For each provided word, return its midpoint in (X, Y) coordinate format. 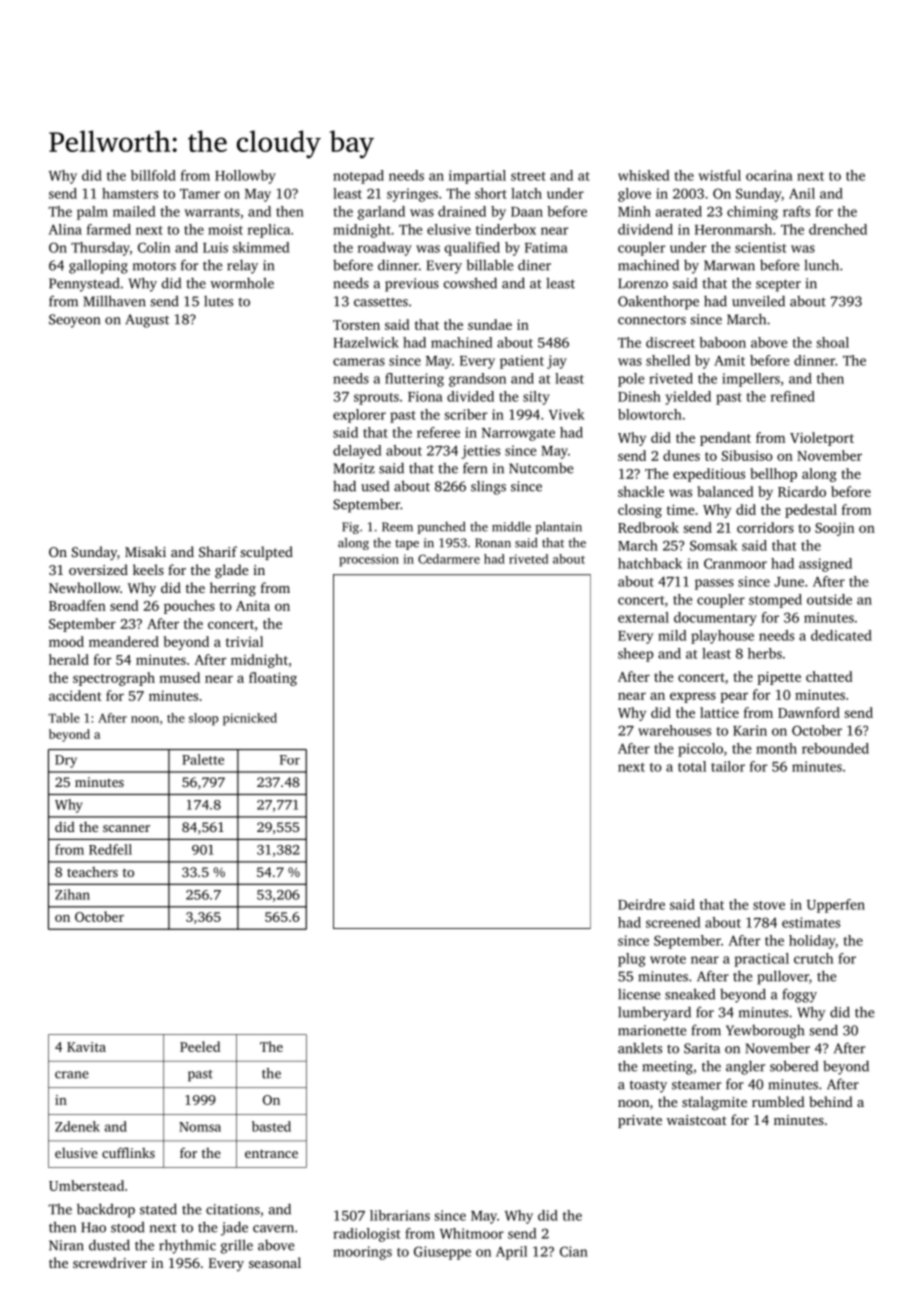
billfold (153, 175)
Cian (574, 1251)
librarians (400, 1215)
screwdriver (110, 1262)
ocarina (769, 175)
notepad (358, 177)
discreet (670, 342)
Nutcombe (541, 468)
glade (231, 571)
